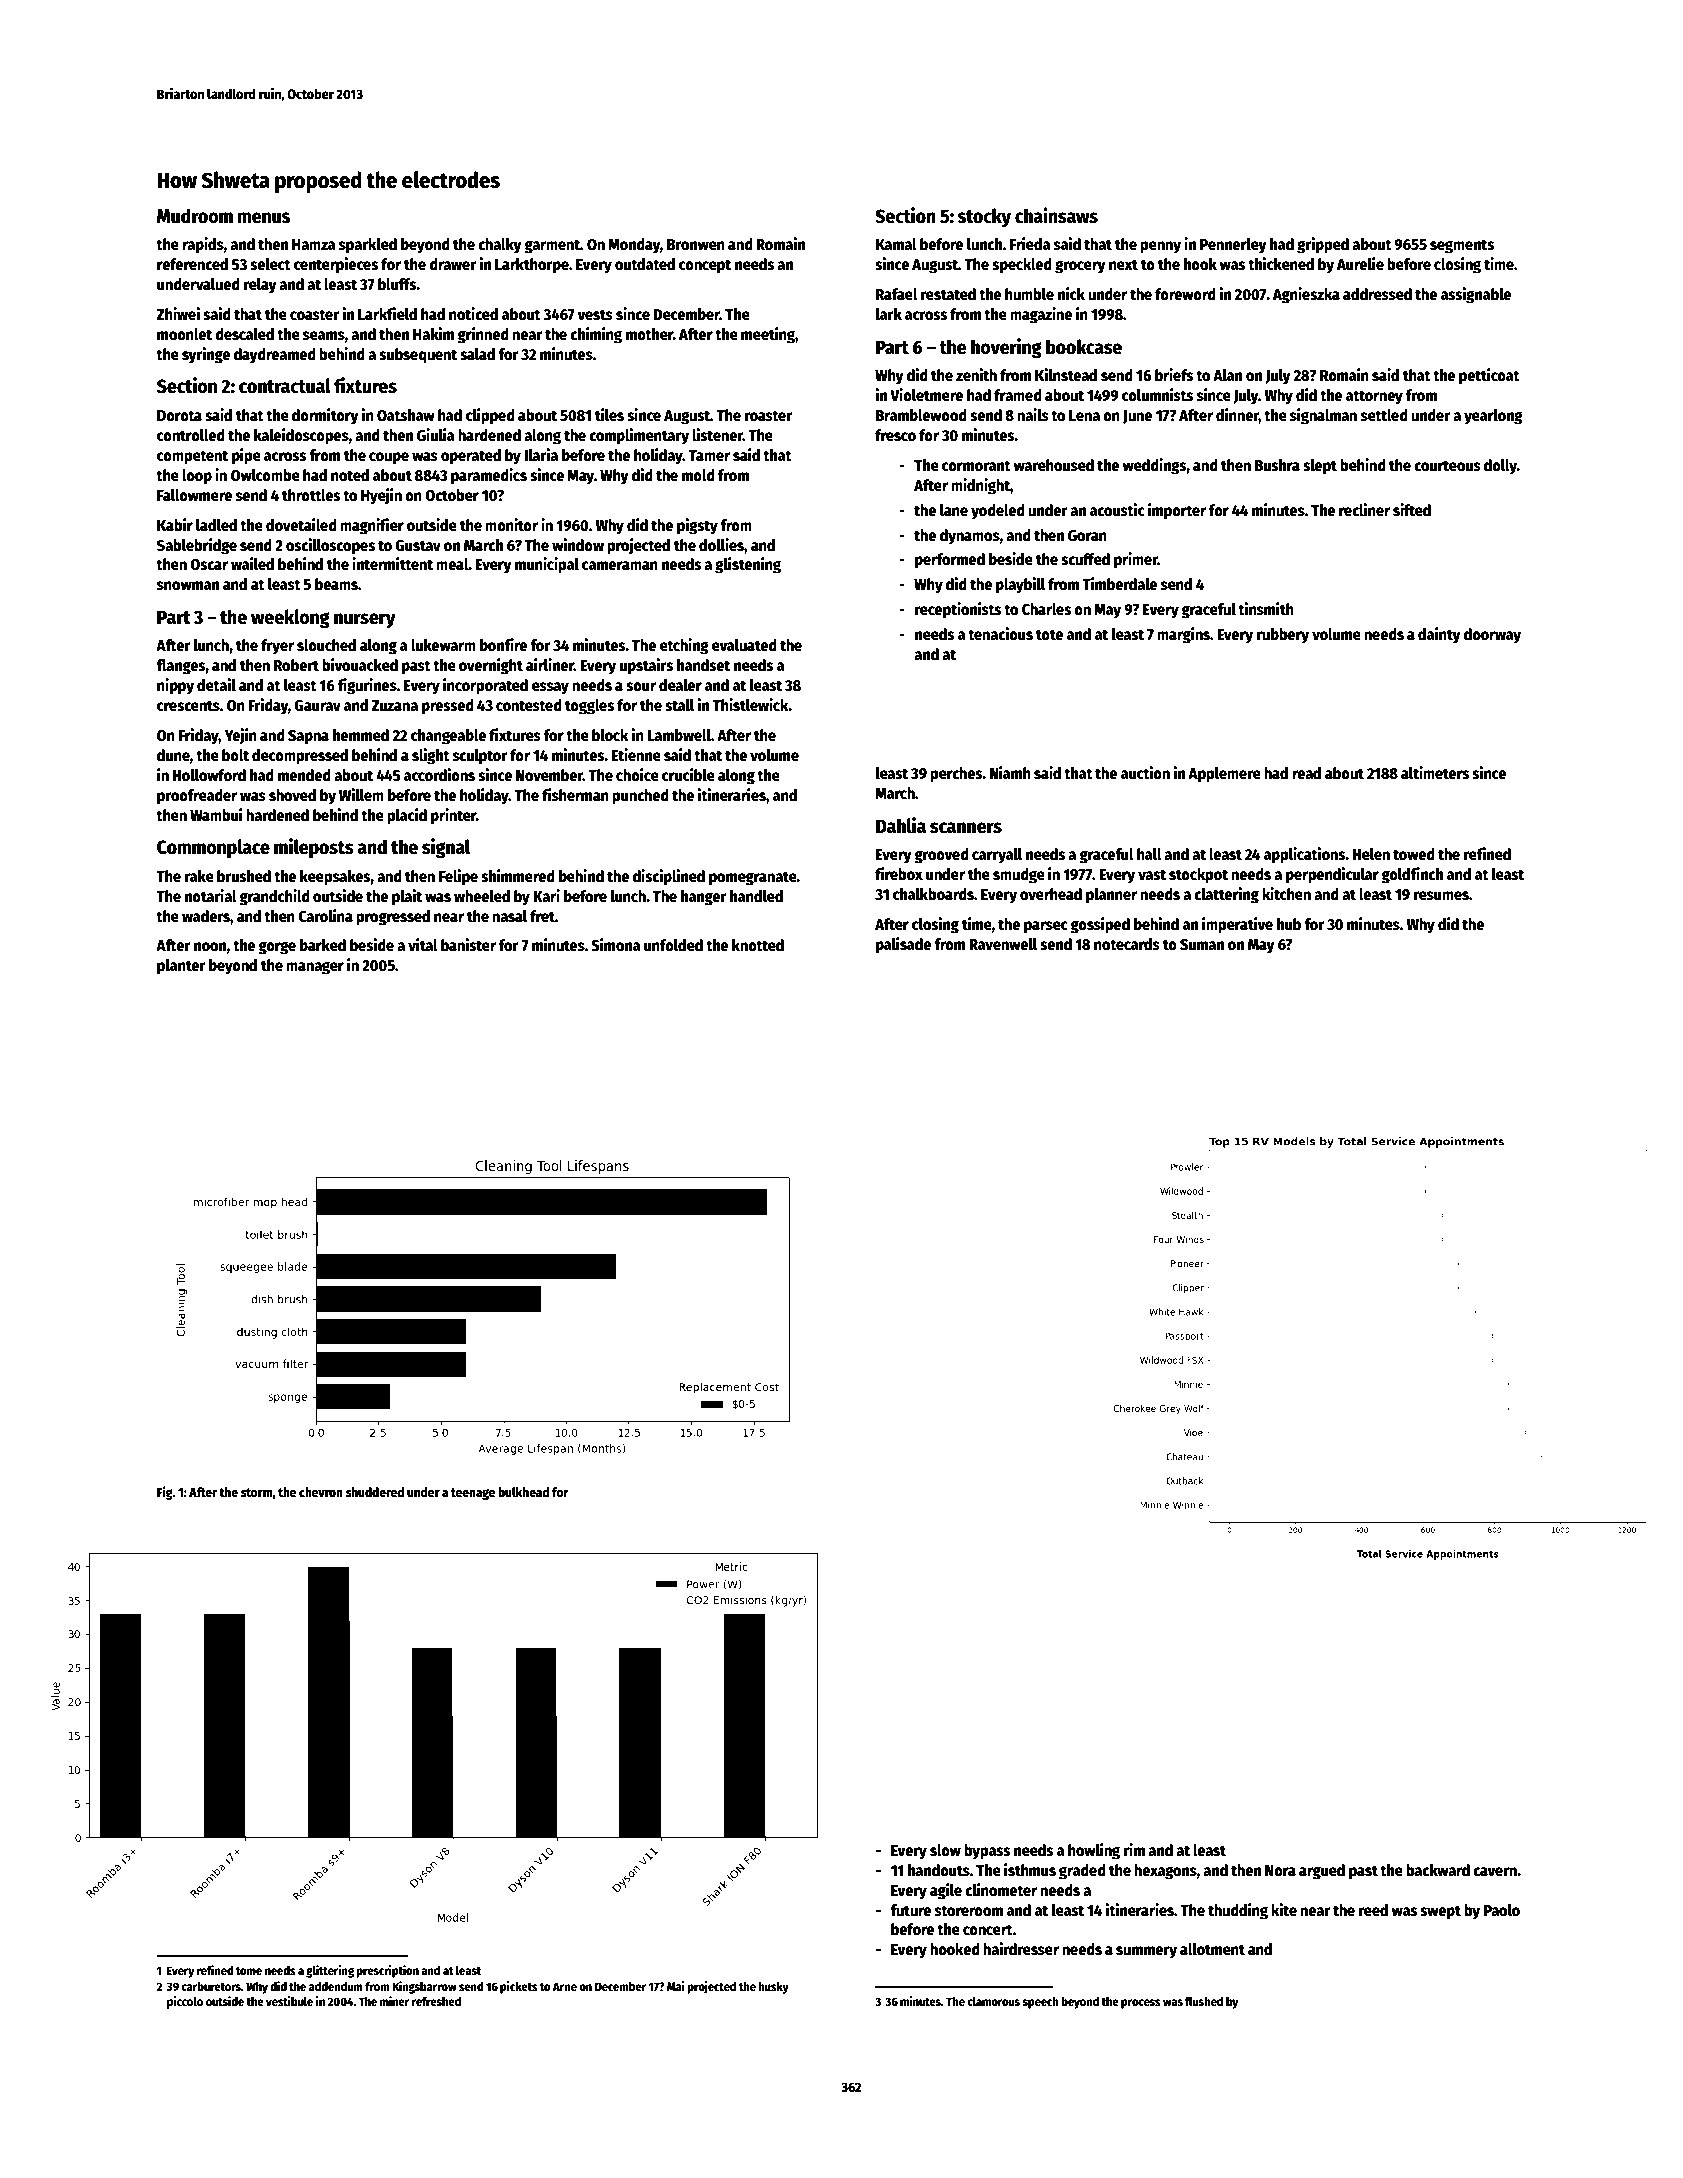 The height and width of the screenshot is (2178, 1683). Describe the element at coordinates (1289, 924) in the screenshot. I see `hub` at that location.
